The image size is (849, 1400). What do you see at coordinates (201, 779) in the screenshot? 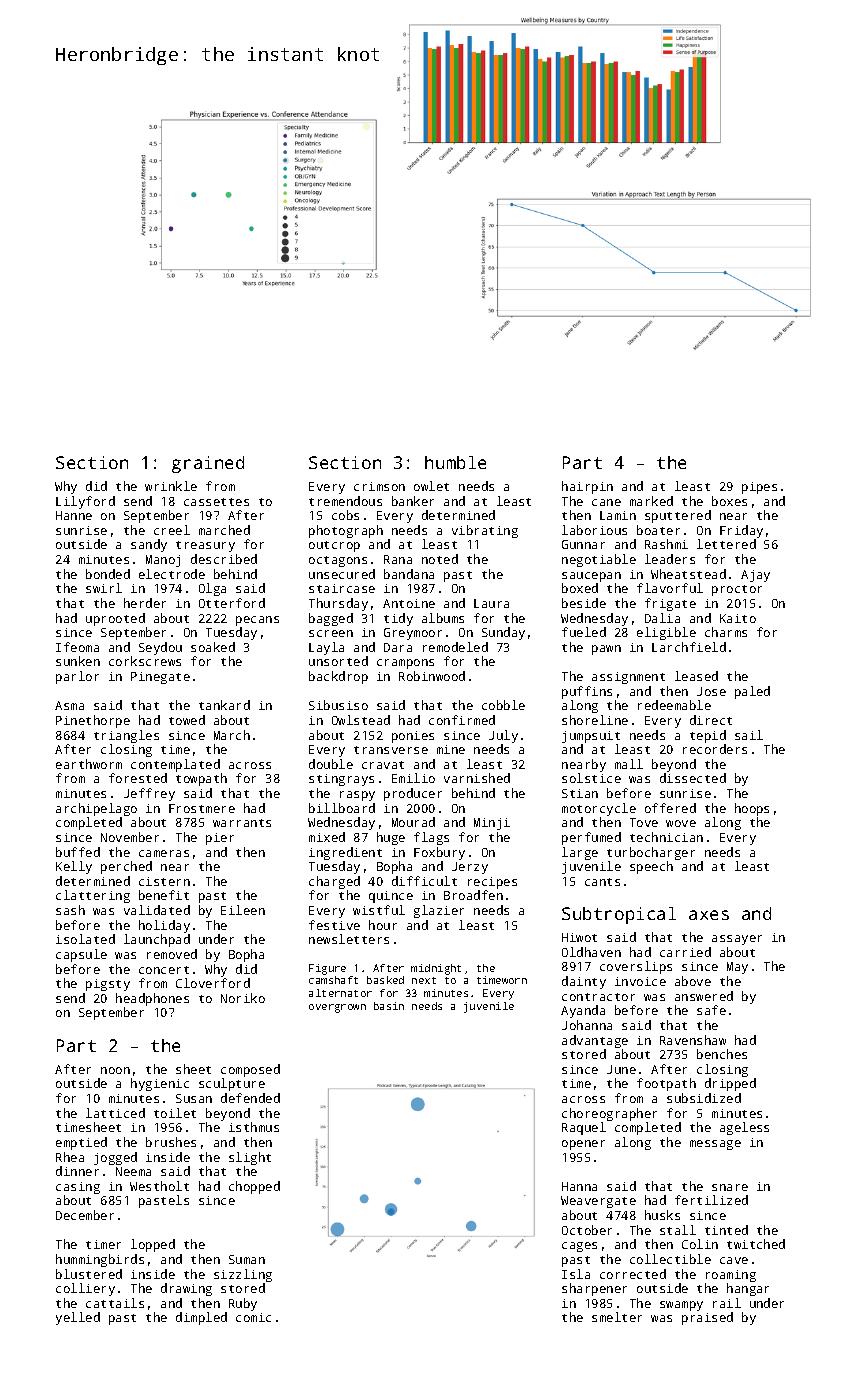
I see `towpath` at bounding box center [201, 779].
